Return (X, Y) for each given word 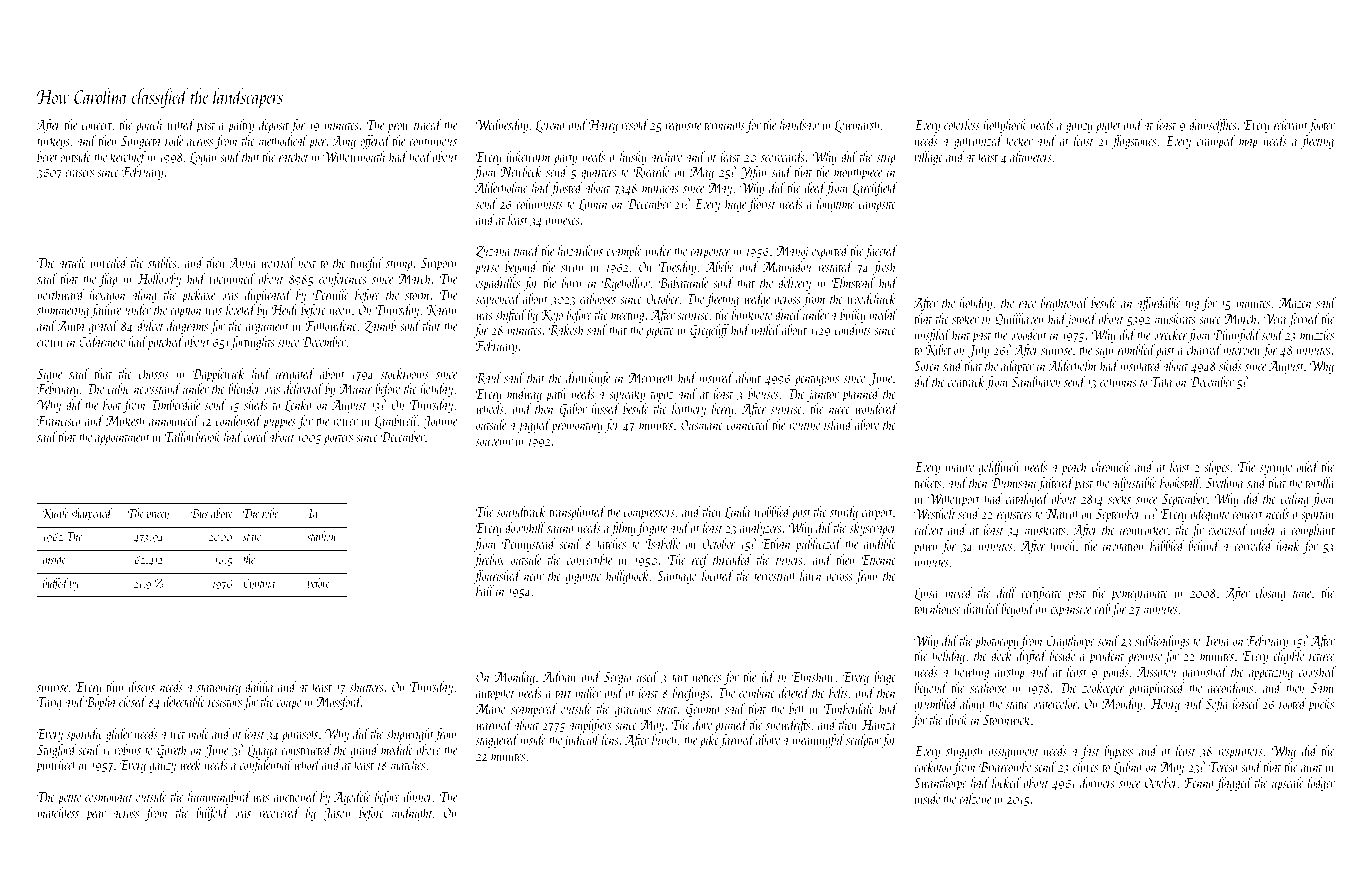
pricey (157, 515)
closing (1271, 594)
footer (1322, 126)
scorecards (783, 156)
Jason (337, 814)
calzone (975, 798)
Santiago (677, 577)
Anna (242, 263)
